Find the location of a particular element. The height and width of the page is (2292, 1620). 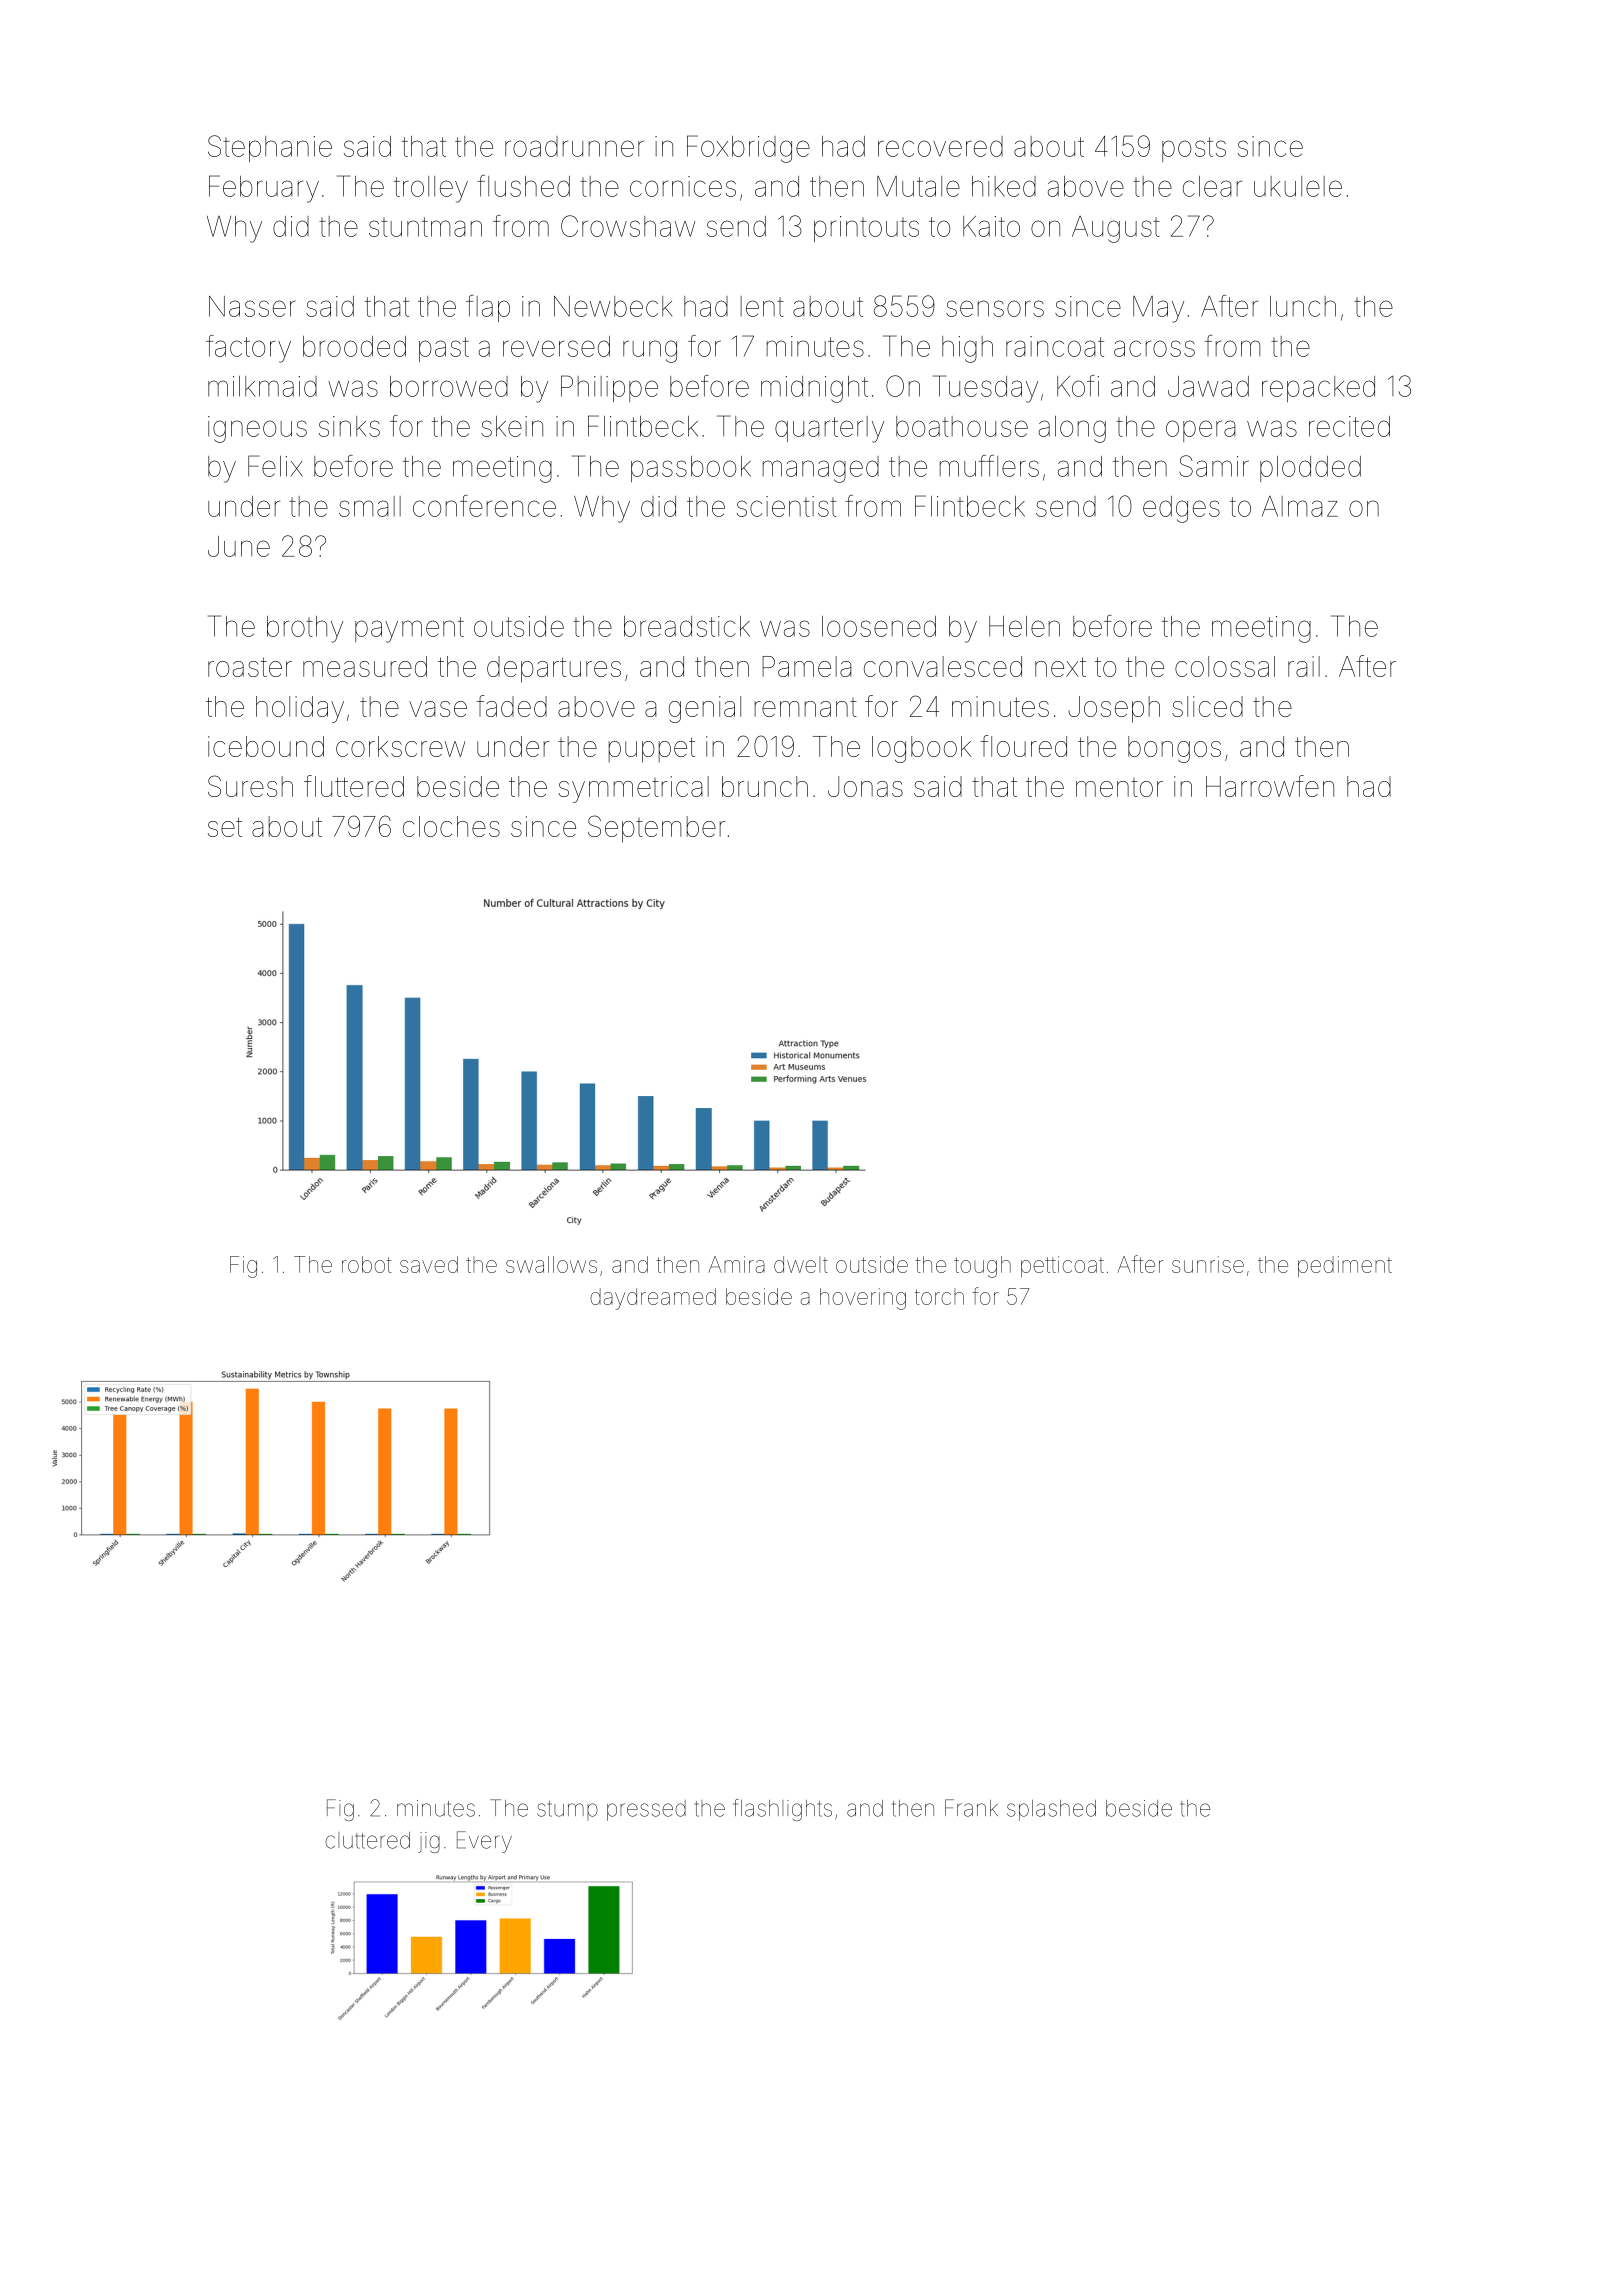

splashed is located at coordinates (1051, 1810).
